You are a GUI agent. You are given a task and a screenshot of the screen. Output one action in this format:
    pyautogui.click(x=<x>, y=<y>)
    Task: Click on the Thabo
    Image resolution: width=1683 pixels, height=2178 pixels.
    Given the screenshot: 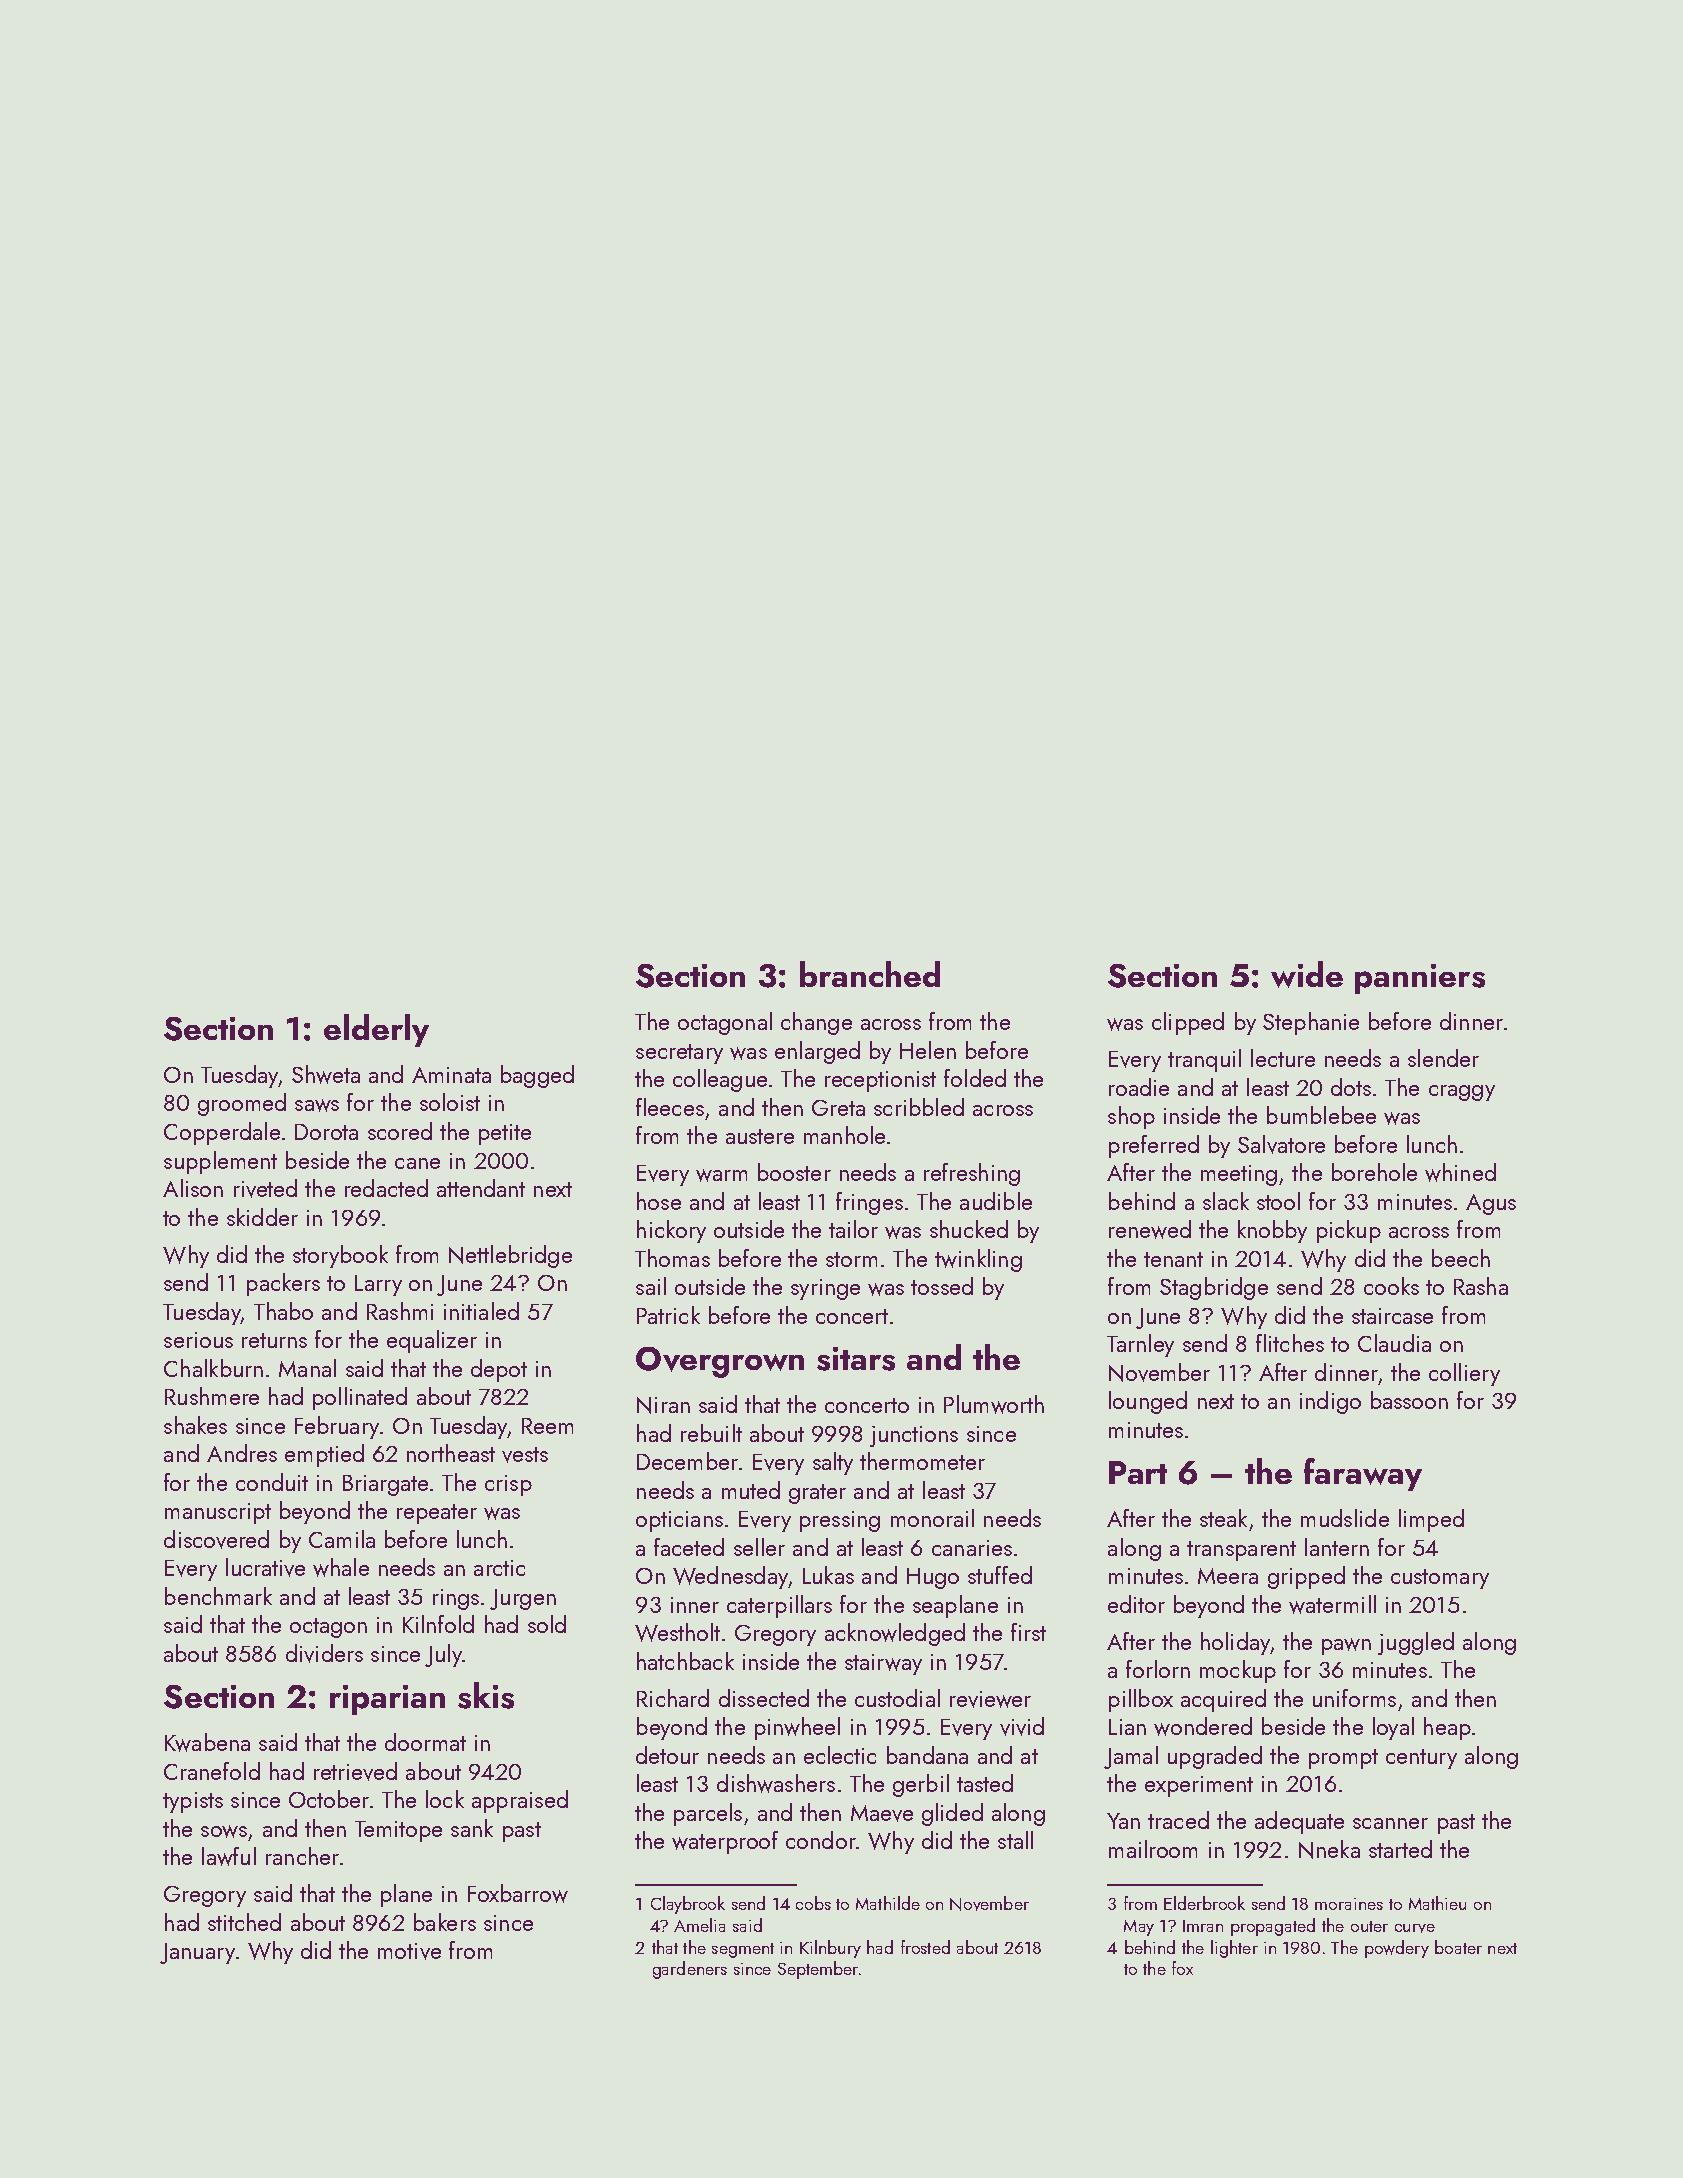 What is the action you would take?
    pyautogui.click(x=283, y=1311)
